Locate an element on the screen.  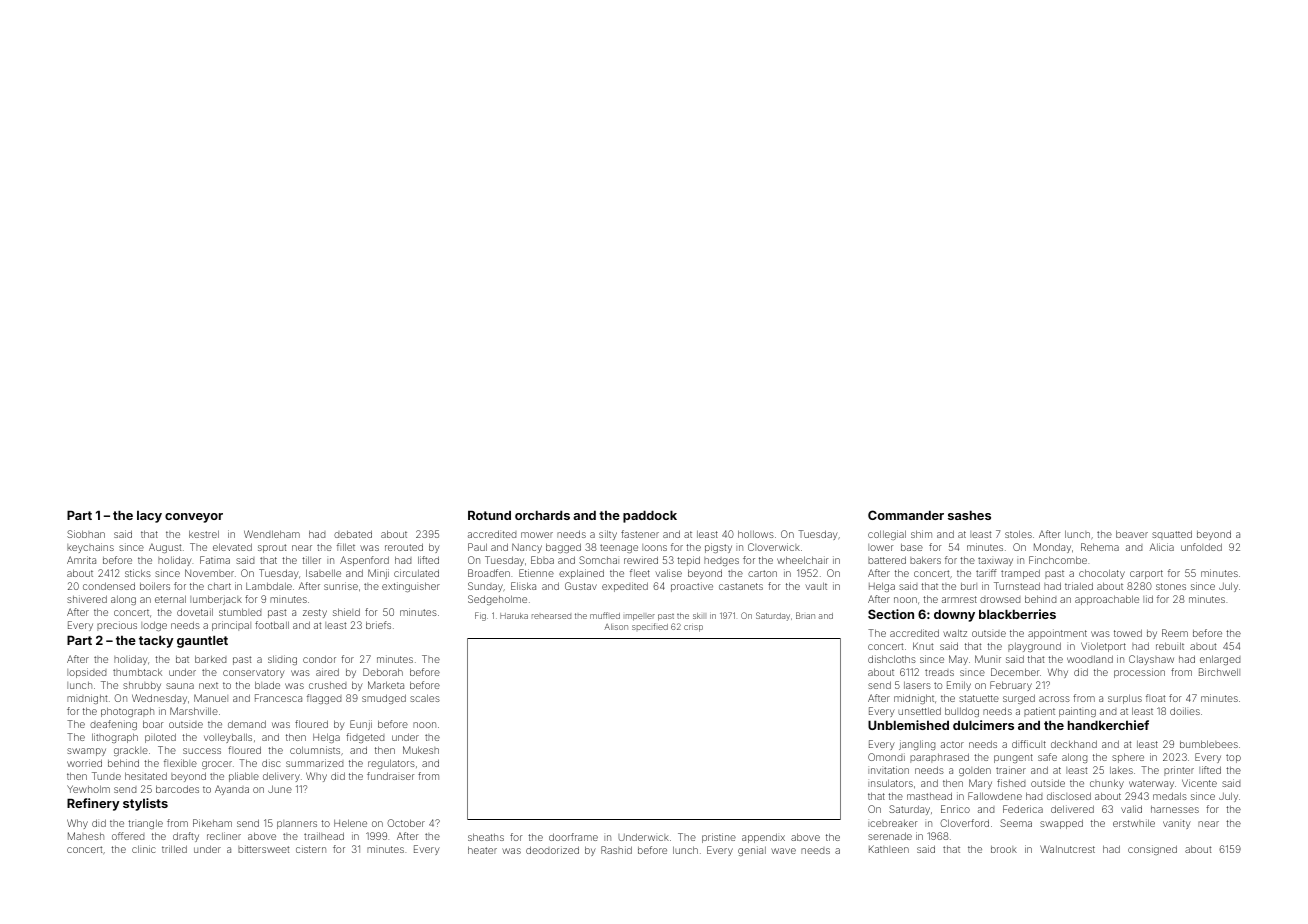
consigned is located at coordinates (1152, 850).
